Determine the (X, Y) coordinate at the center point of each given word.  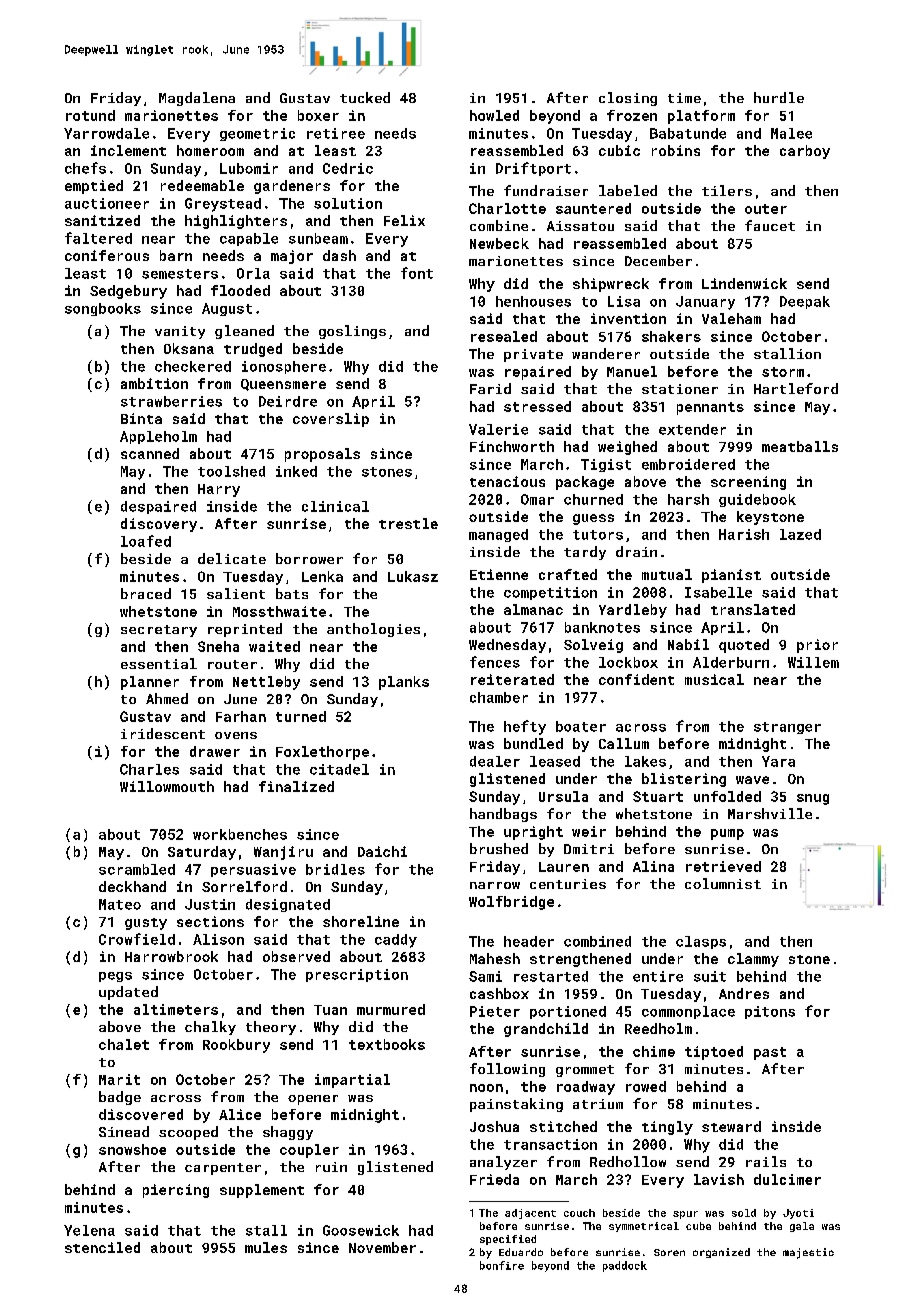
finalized (296, 786)
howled (494, 115)
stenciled (102, 1247)
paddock (625, 1266)
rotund (90, 115)
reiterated (512, 679)
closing (628, 99)
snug (813, 799)
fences (495, 662)
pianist (731, 576)
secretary (159, 631)
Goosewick (361, 1230)
